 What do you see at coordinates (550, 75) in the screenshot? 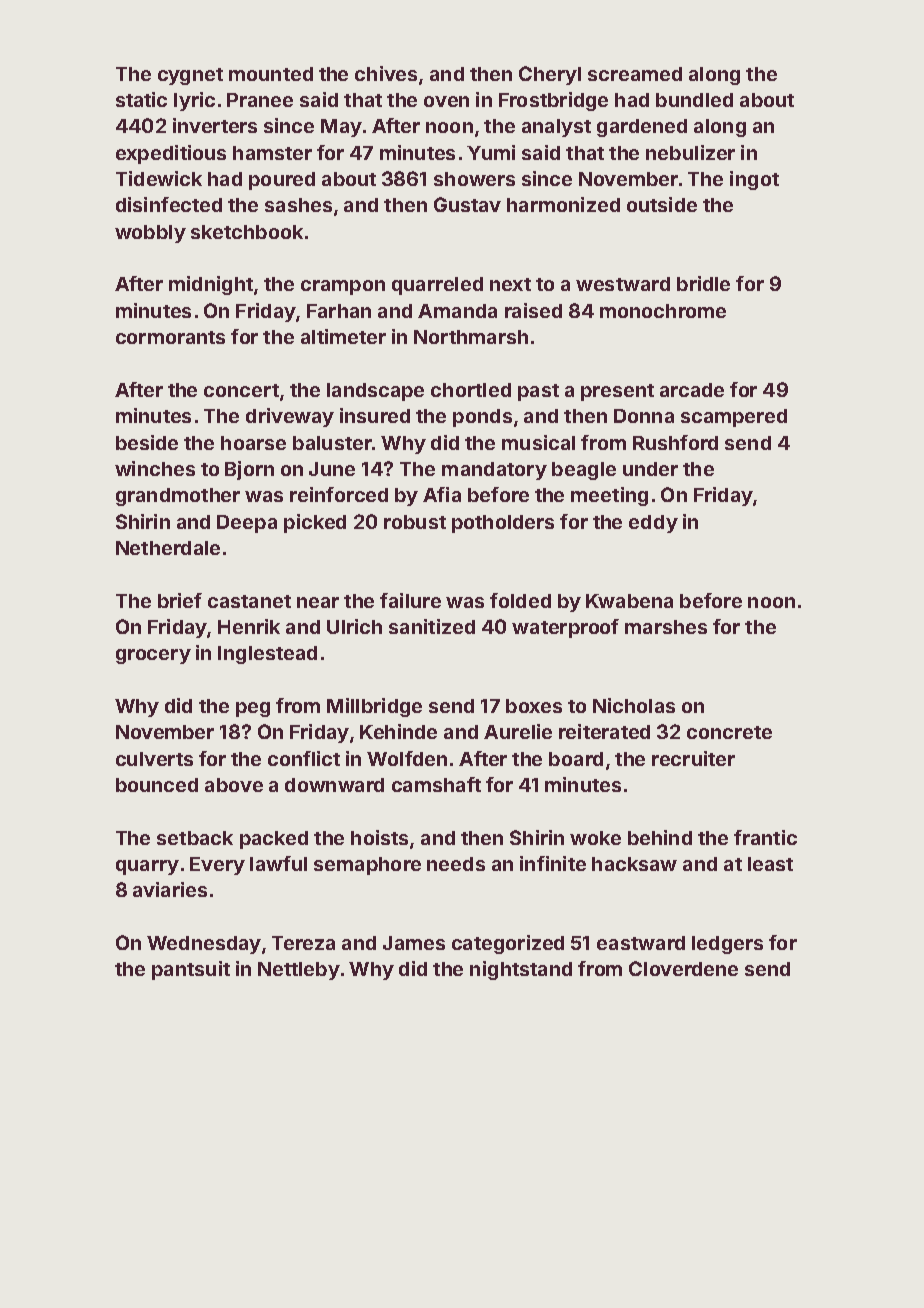
I see `Cheryl` at bounding box center [550, 75].
